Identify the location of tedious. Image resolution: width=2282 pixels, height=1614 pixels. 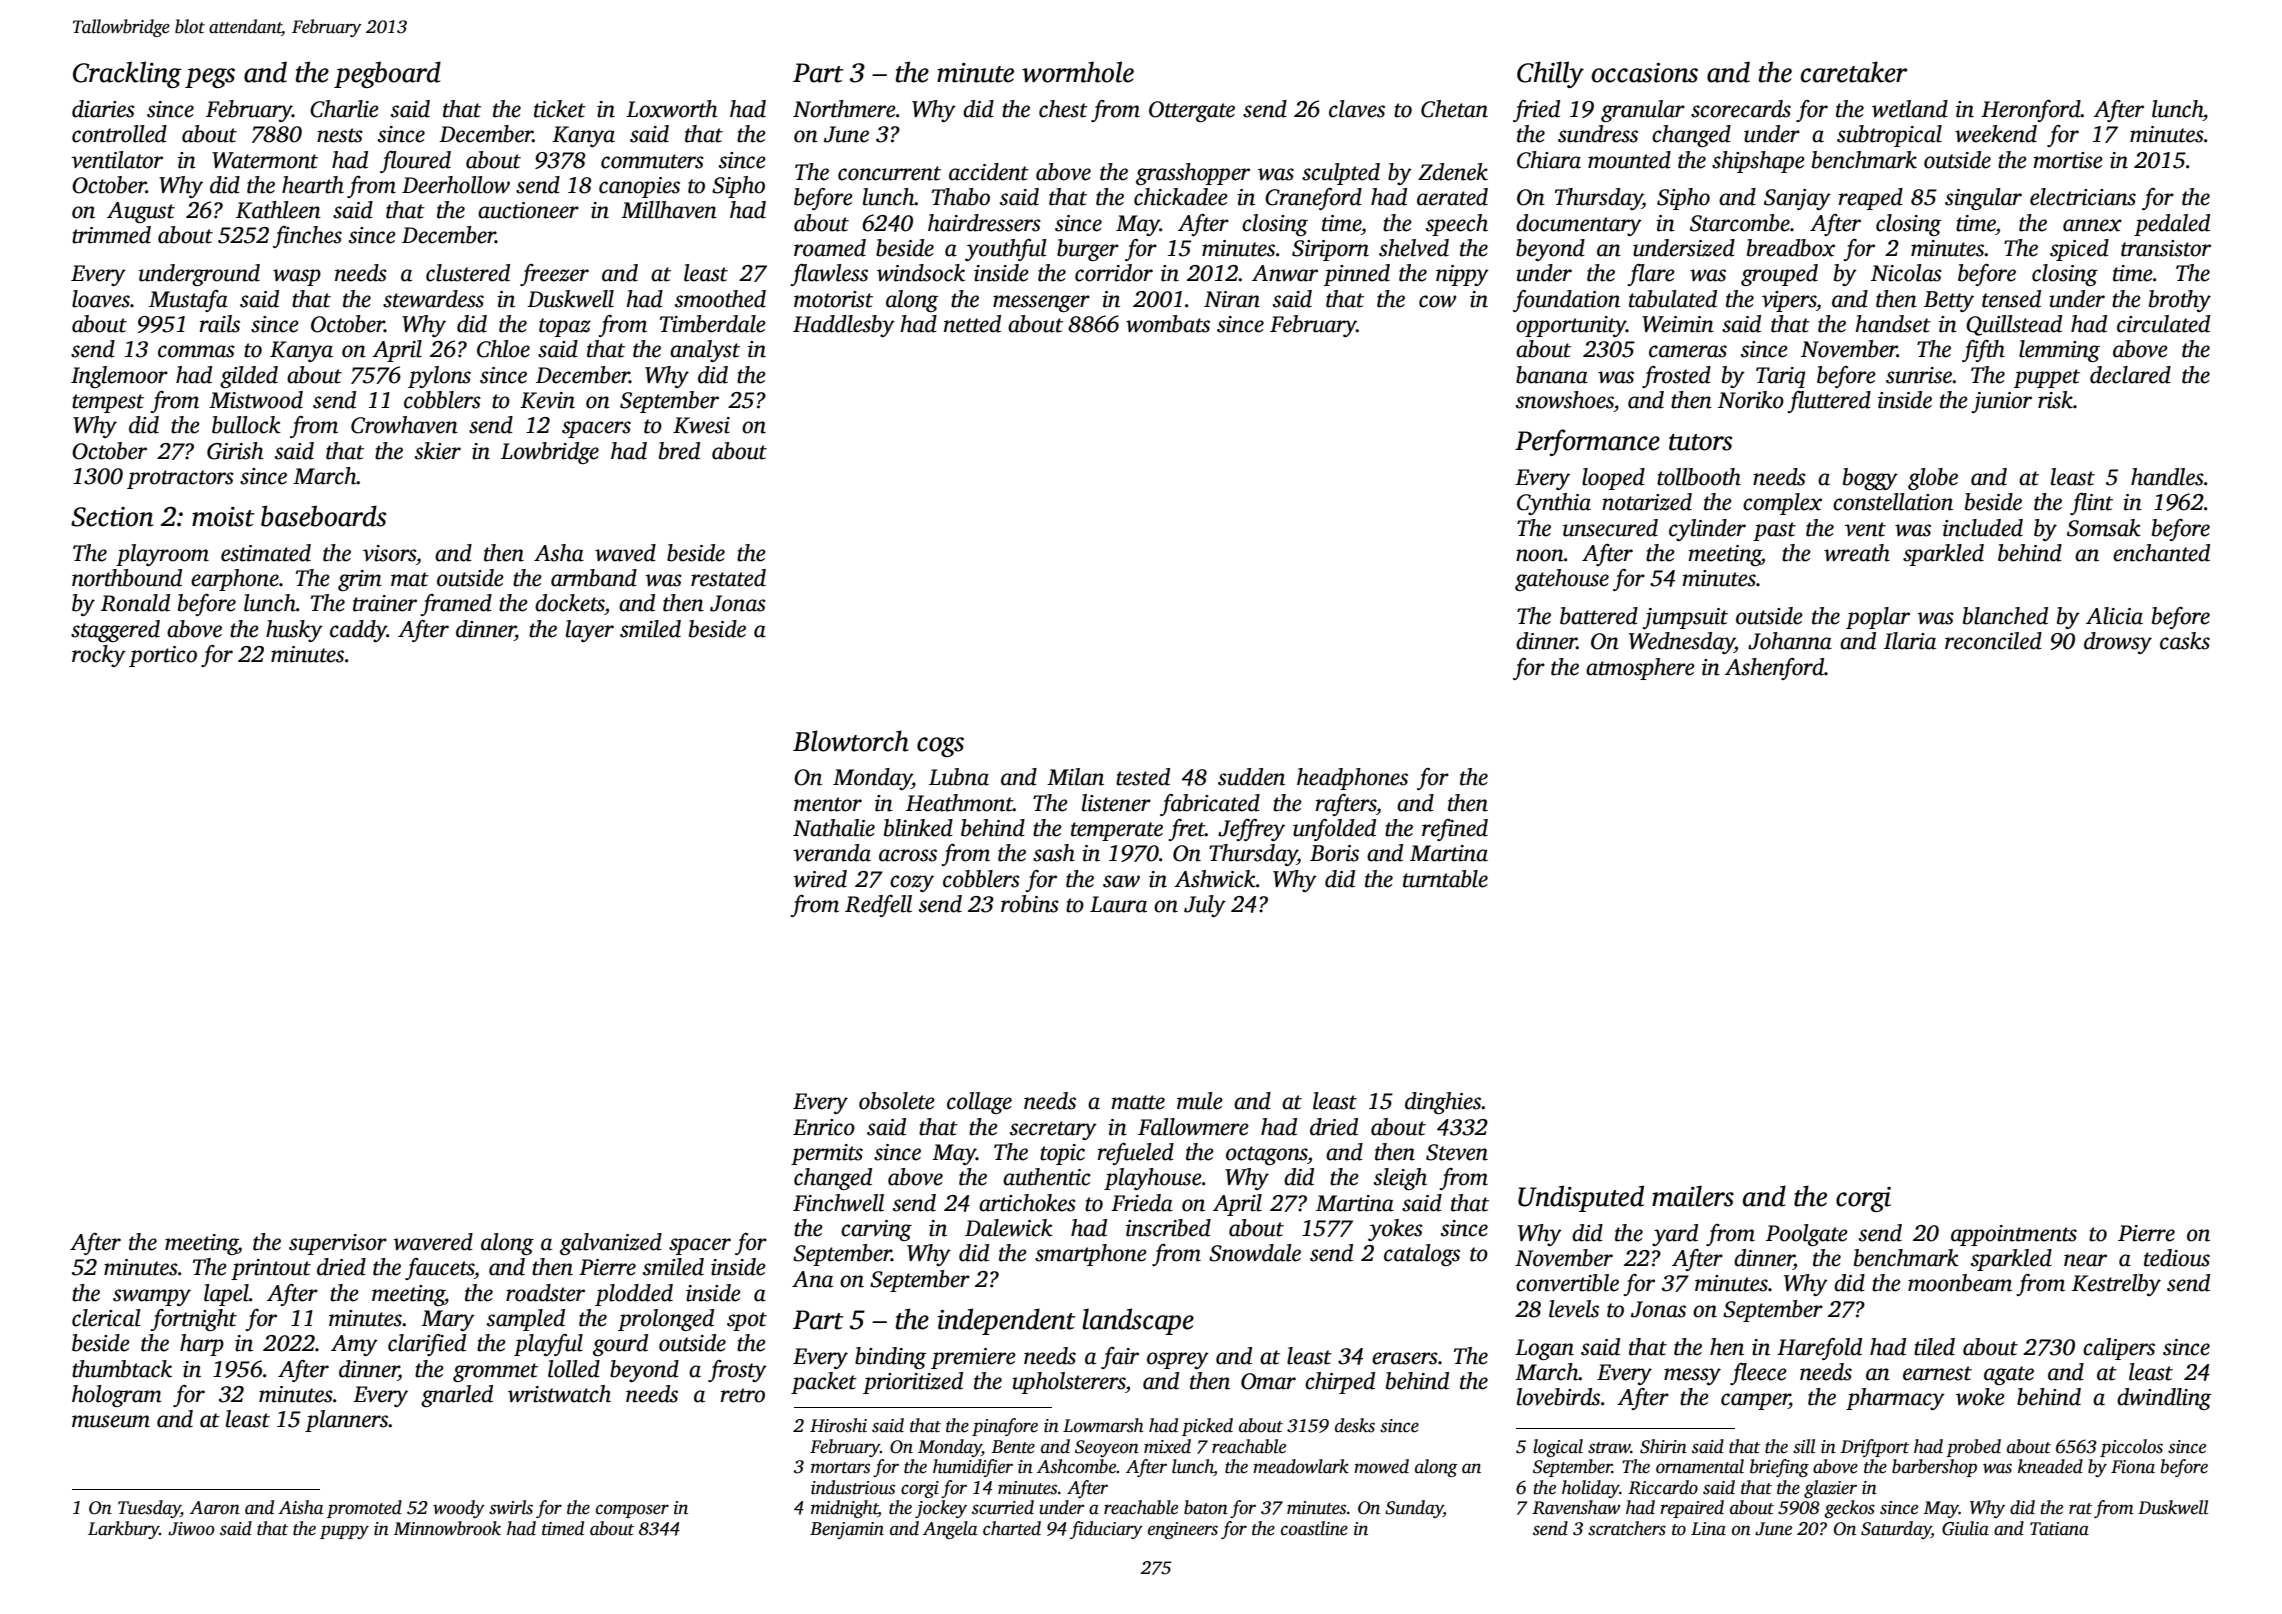
(2177, 1258).
